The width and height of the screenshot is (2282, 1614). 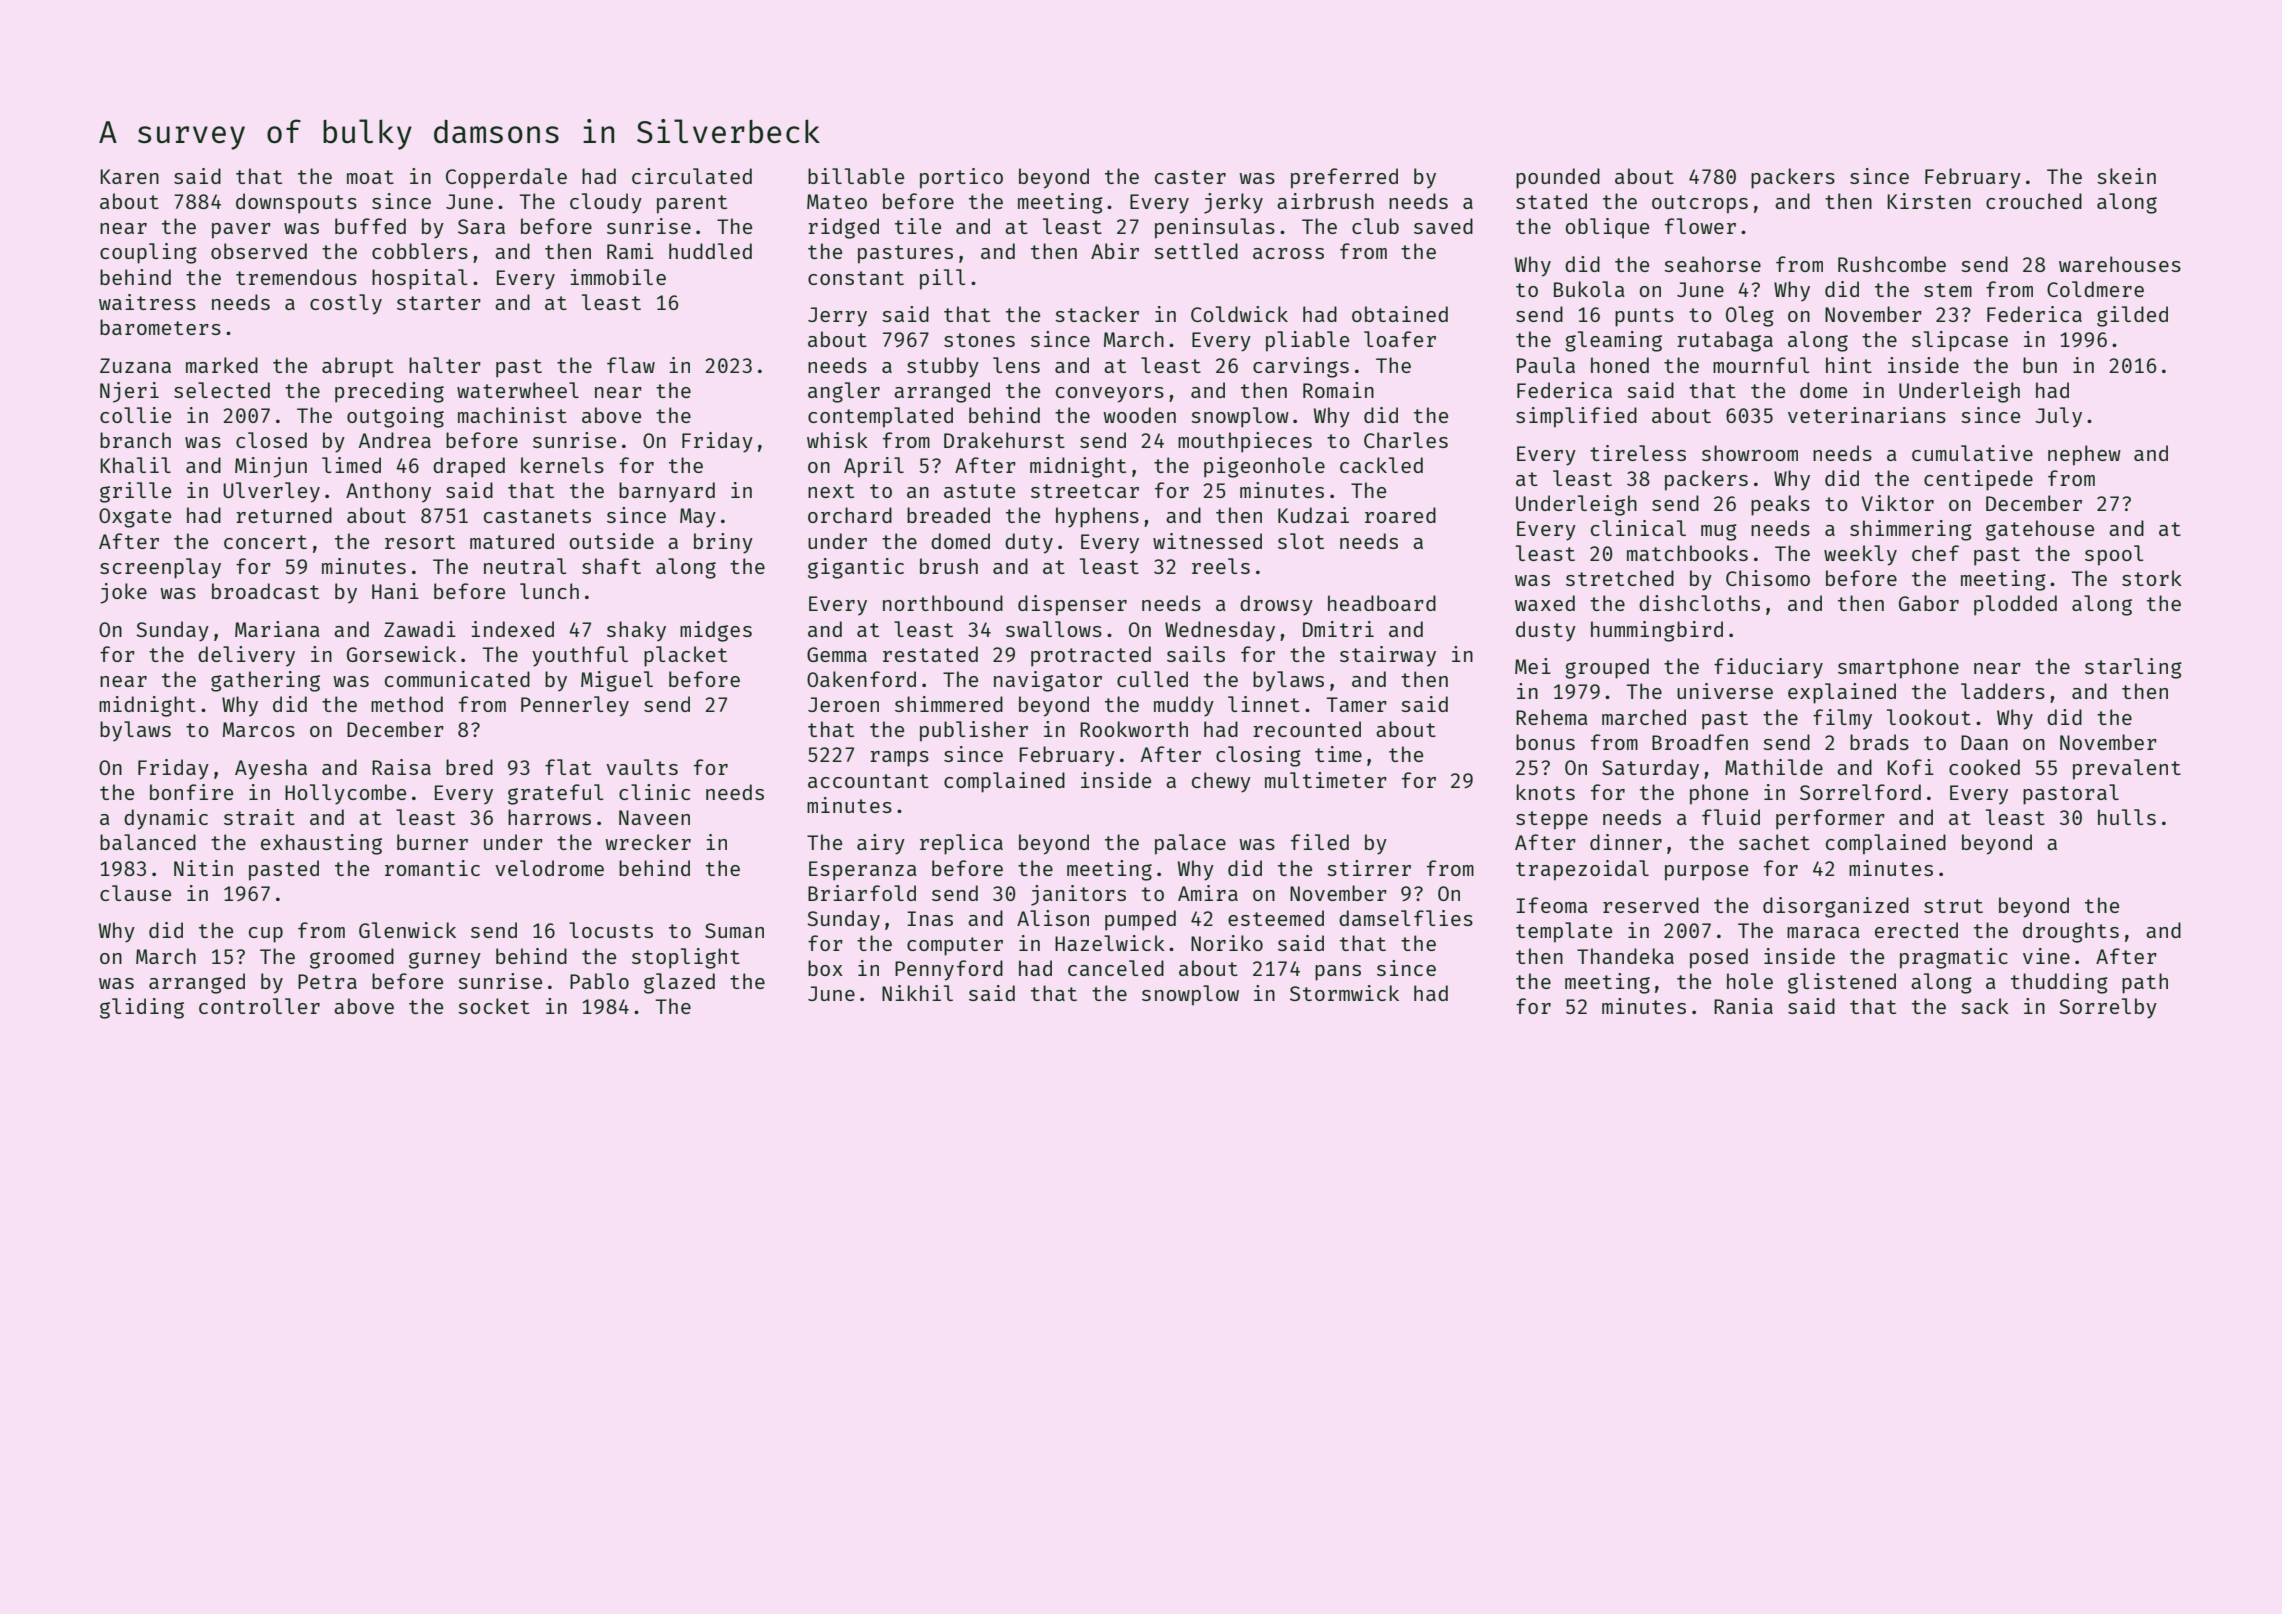 What do you see at coordinates (432, 868) in the screenshot?
I see `romantic` at bounding box center [432, 868].
